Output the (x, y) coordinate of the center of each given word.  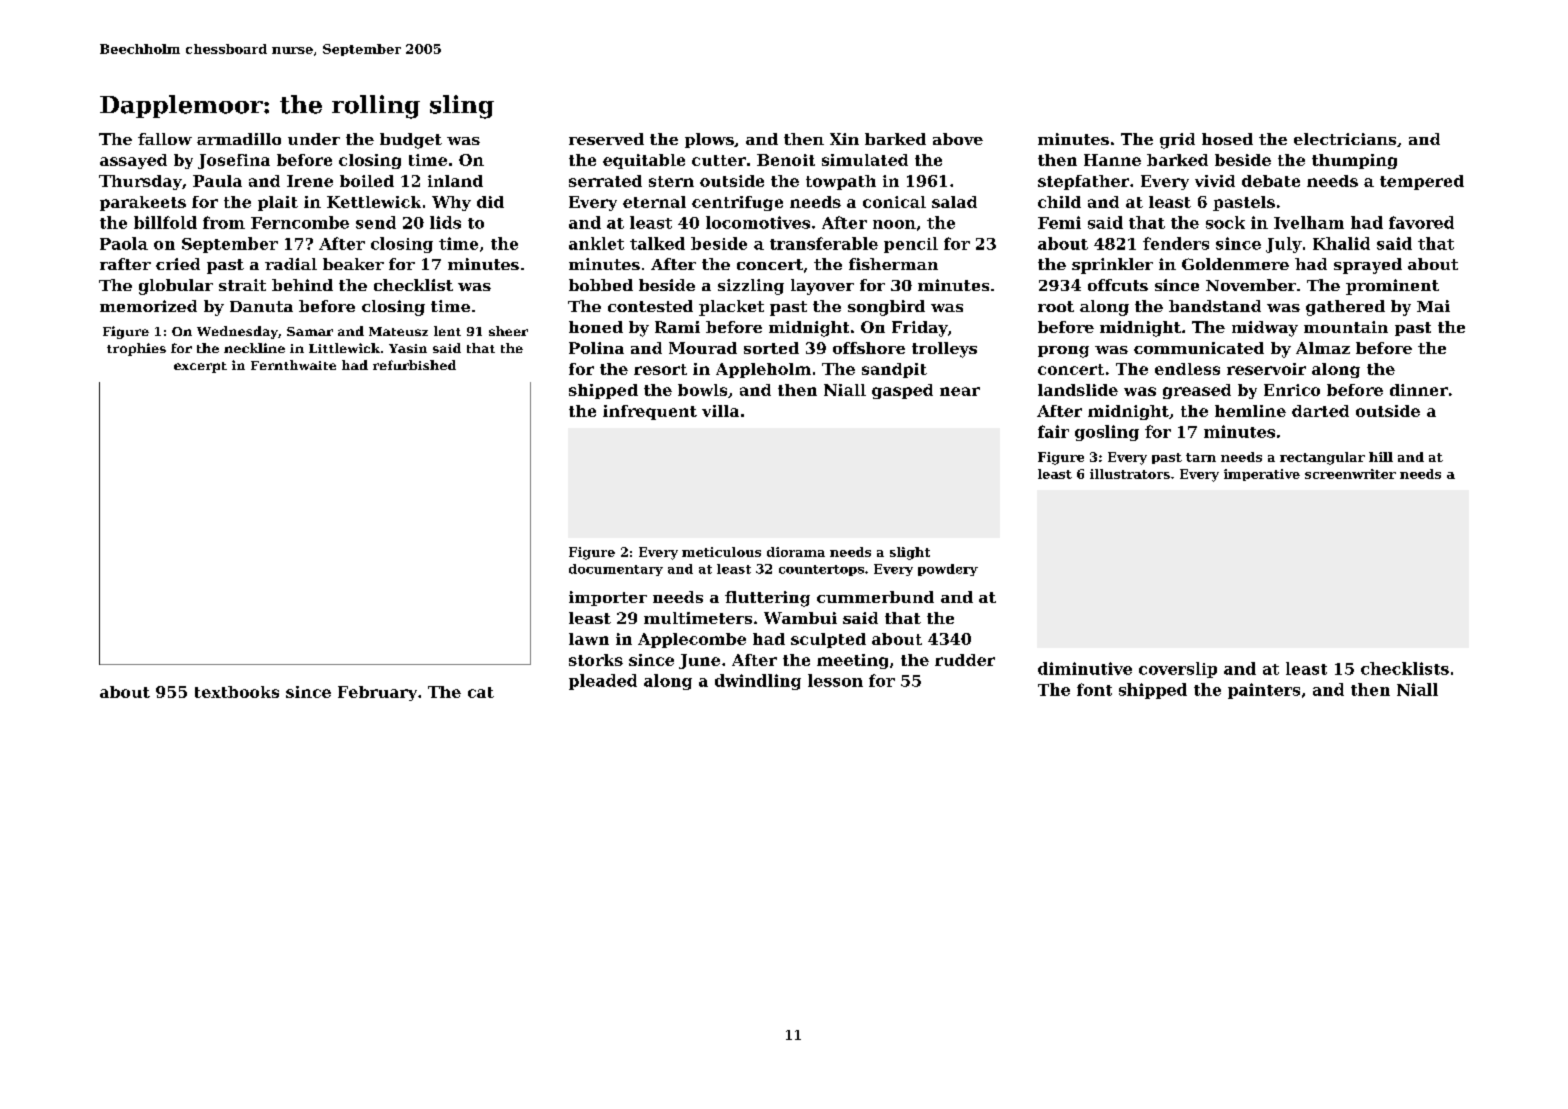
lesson (835, 680)
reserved (606, 139)
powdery (948, 570)
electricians (1345, 139)
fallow (165, 139)
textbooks (237, 692)
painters (1264, 691)
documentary (616, 570)
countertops (821, 570)
